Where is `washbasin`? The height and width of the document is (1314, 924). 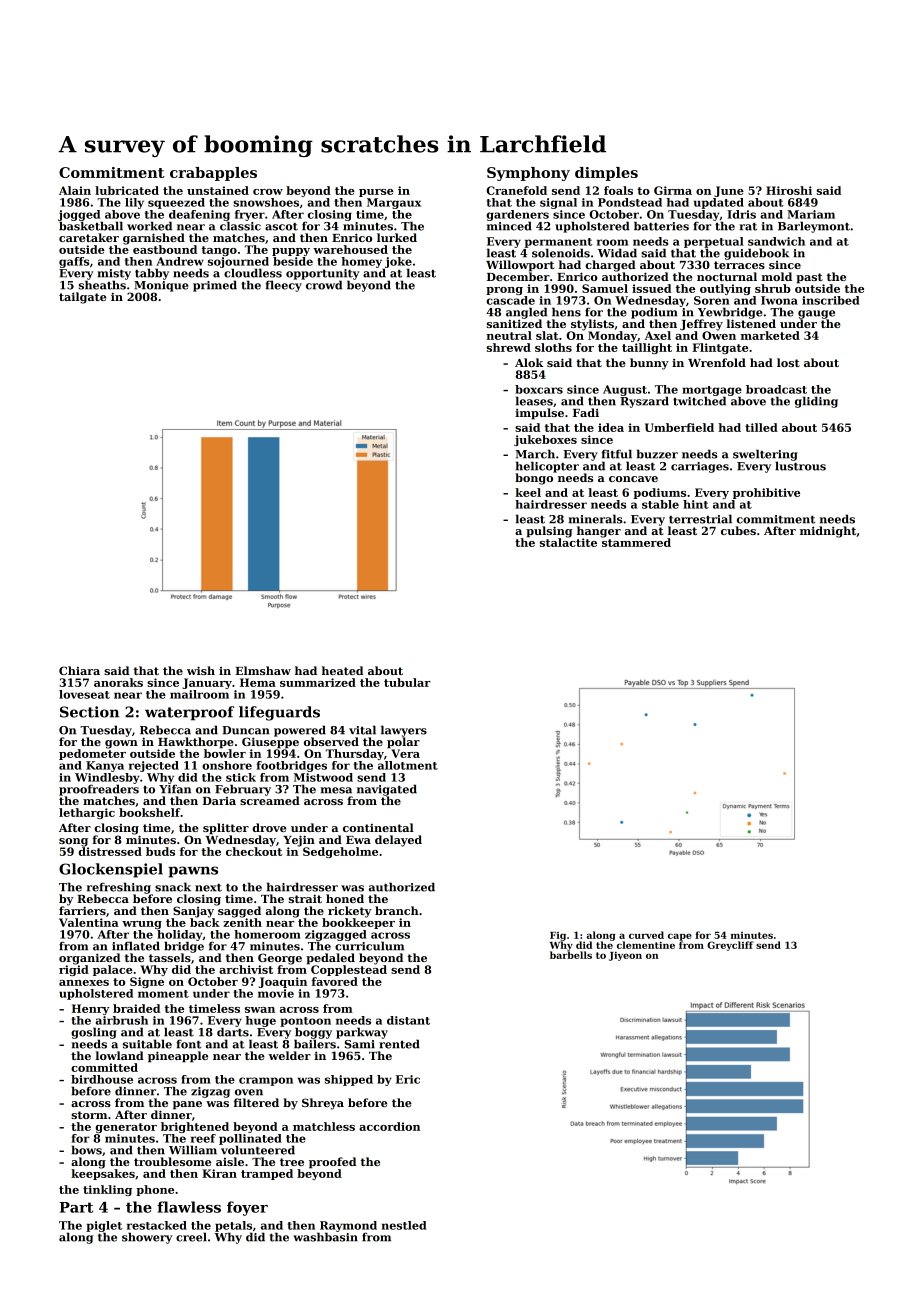 washbasin is located at coordinates (325, 1237).
